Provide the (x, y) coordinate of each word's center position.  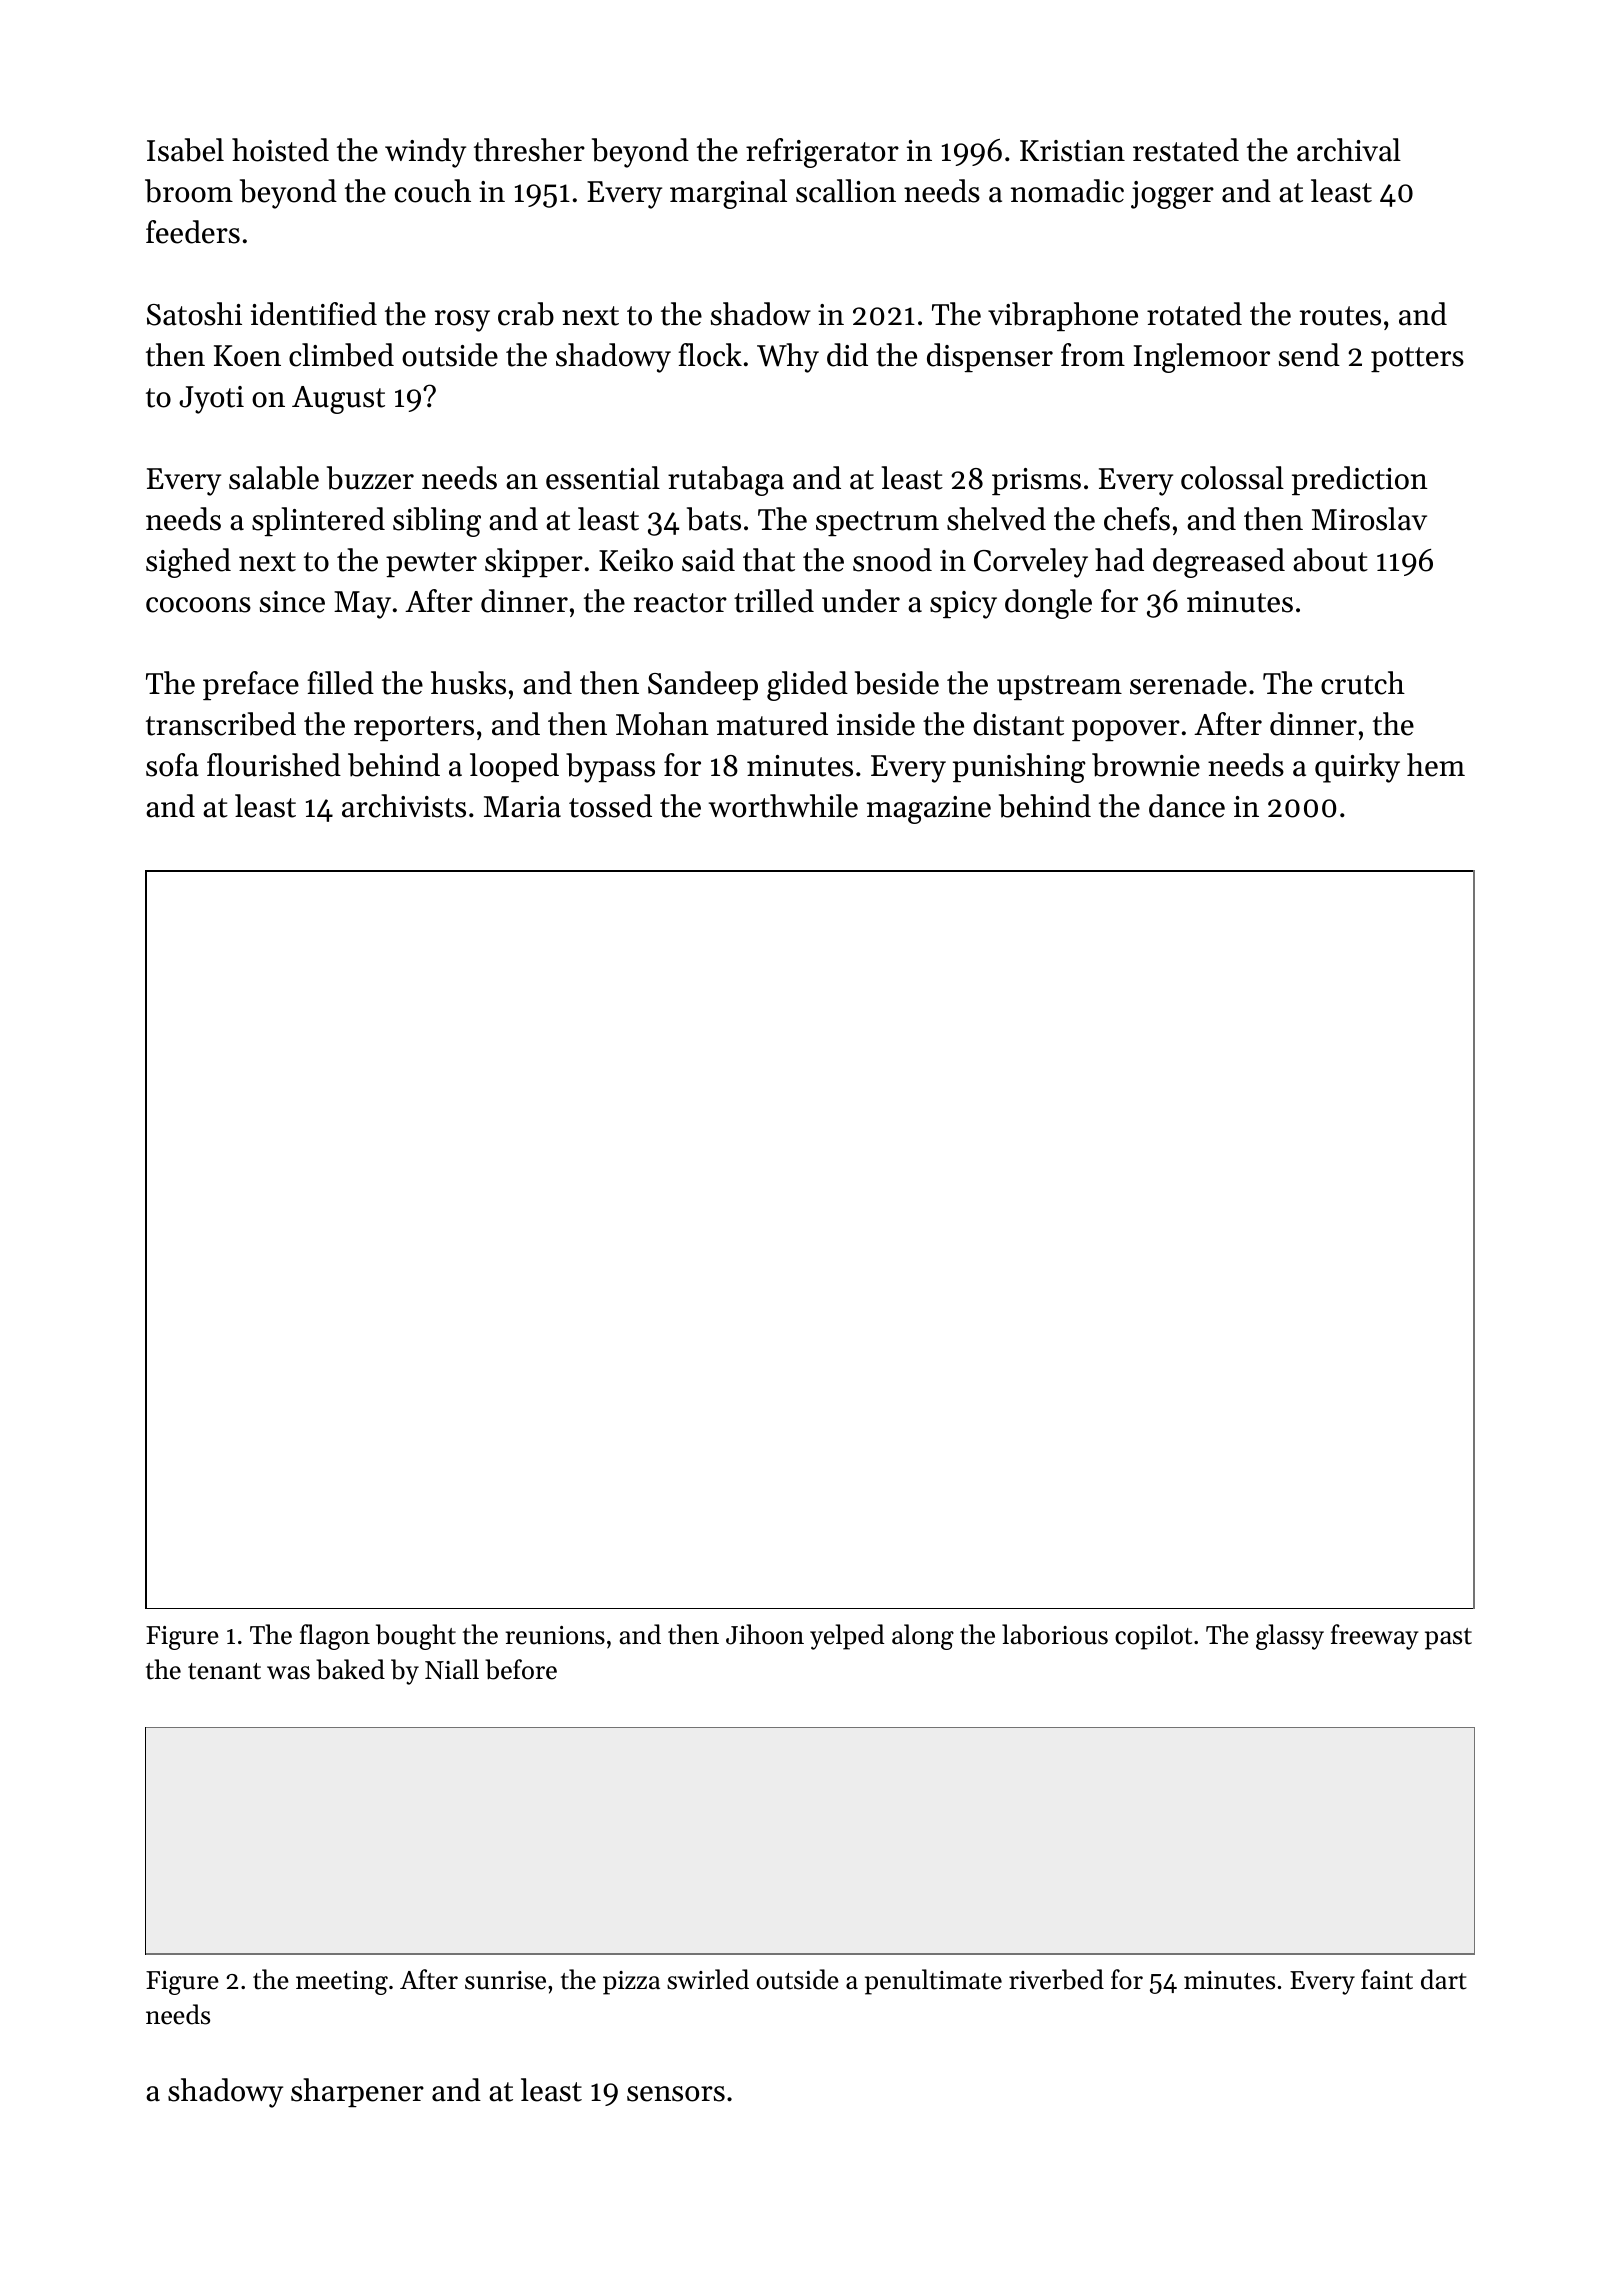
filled (340, 683)
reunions (555, 1635)
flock (710, 355)
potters (1417, 359)
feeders (193, 232)
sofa (172, 765)
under (861, 601)
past (1448, 1639)
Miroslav (1369, 519)
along (923, 1637)
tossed (610, 806)
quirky (1357, 768)
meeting (342, 1983)
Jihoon (765, 1634)
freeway (1374, 1637)
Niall (452, 1669)
